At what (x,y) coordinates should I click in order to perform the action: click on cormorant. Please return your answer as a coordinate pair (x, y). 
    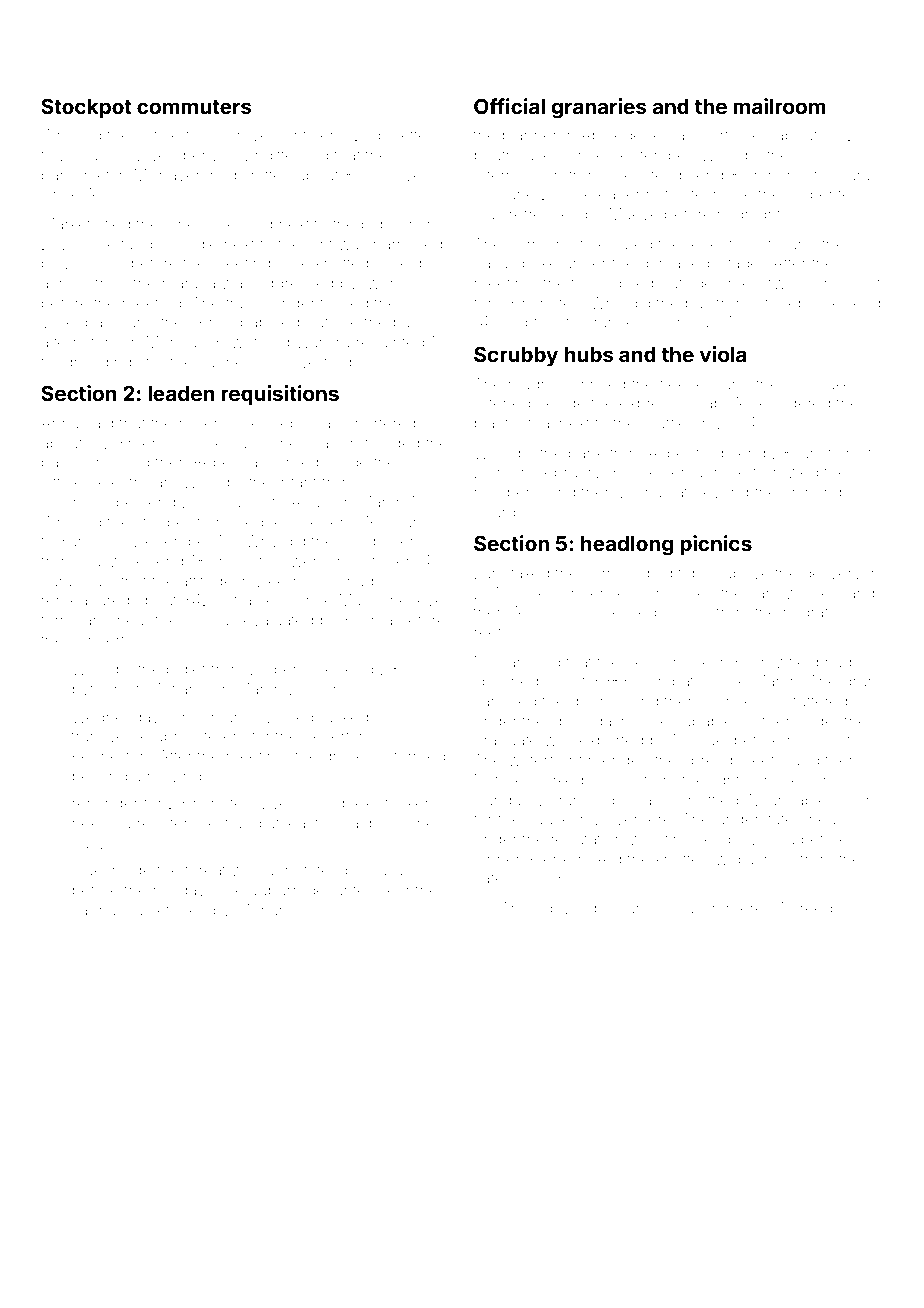
    Looking at the image, I should click on (546, 244).
